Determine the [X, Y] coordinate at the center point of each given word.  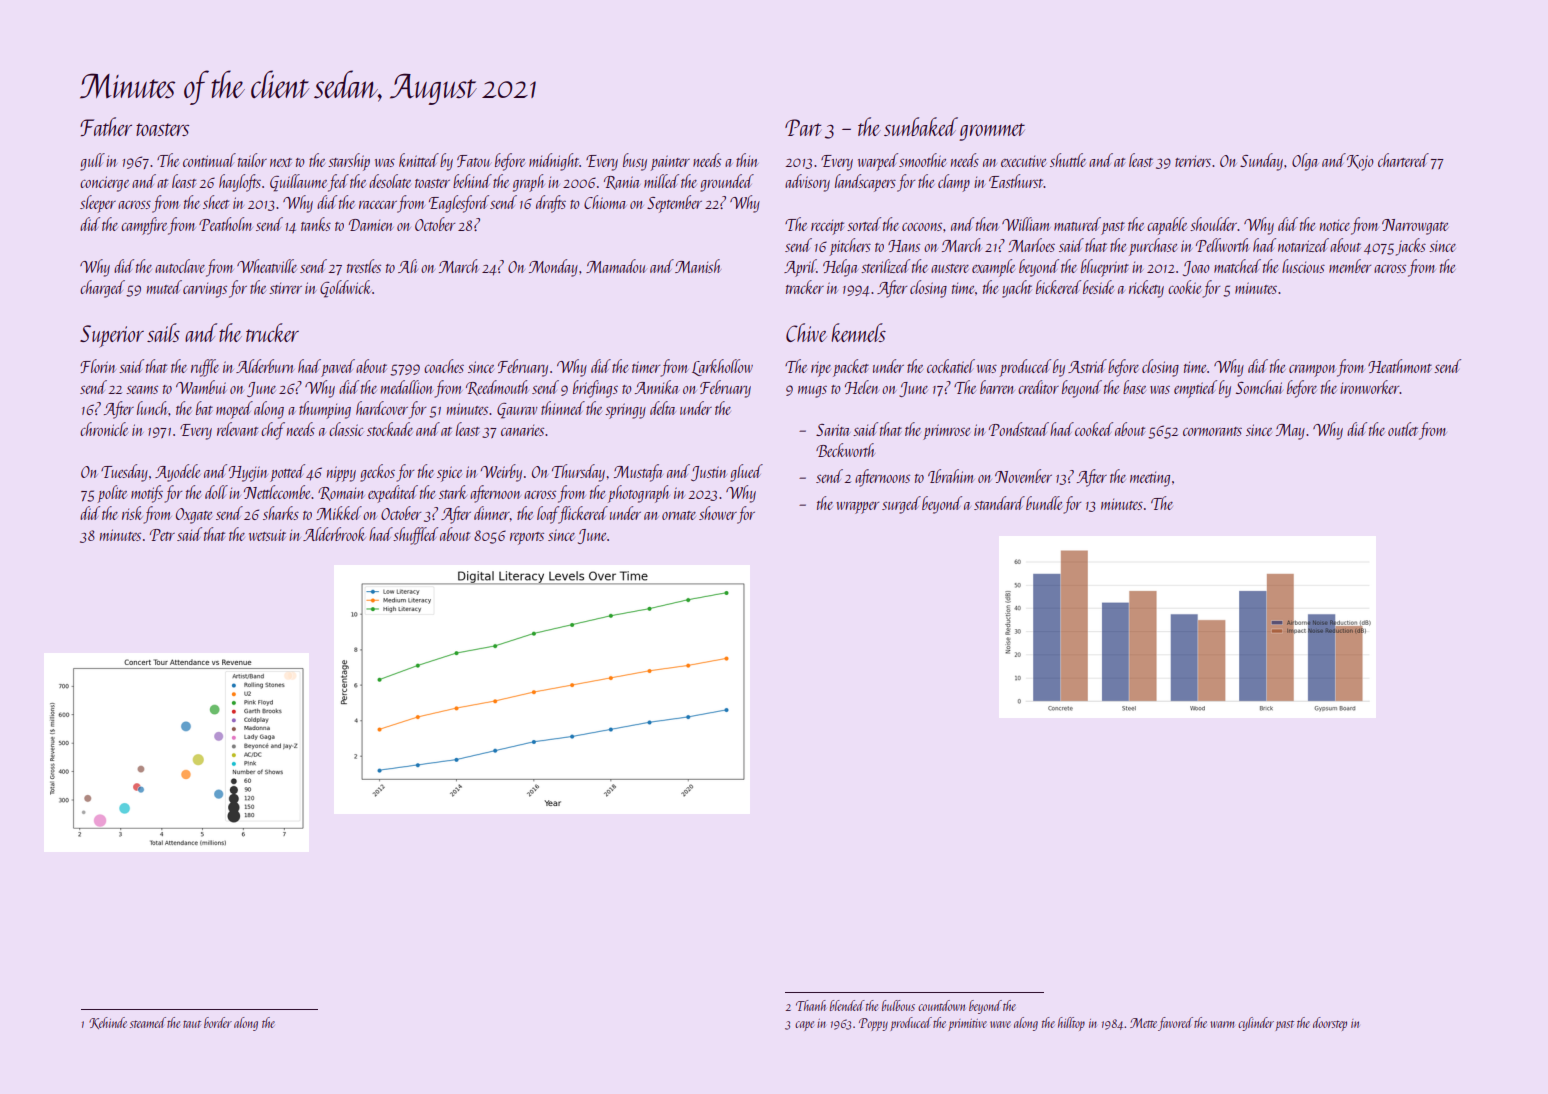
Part [803, 127]
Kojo [1360, 163]
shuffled [415, 536]
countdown [941, 1005]
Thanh [811, 1005]
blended [847, 1005]
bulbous [898, 1005]
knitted [419, 160]
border [218, 1022]
